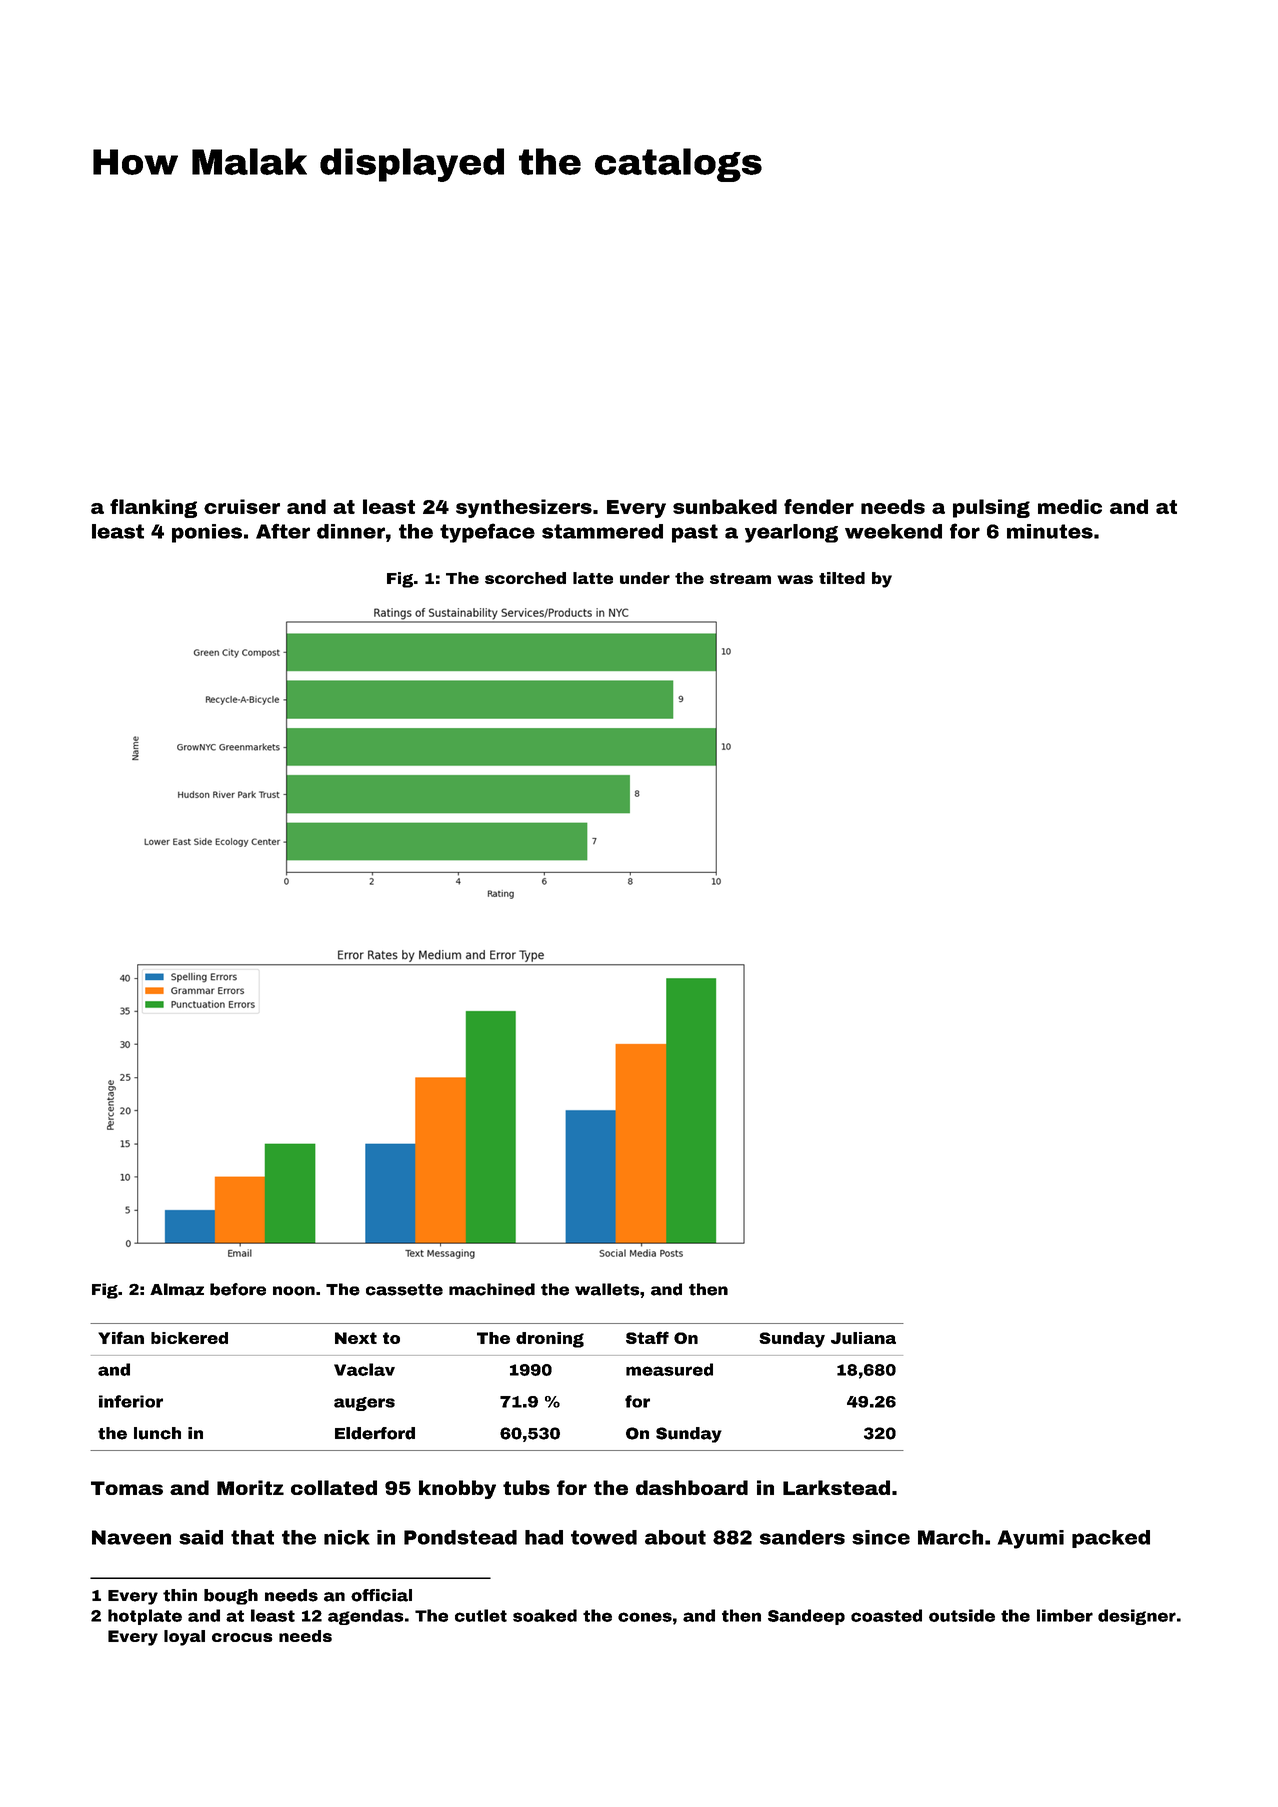 This document has width=1278, height=1807. I want to click on After, so click(283, 531).
